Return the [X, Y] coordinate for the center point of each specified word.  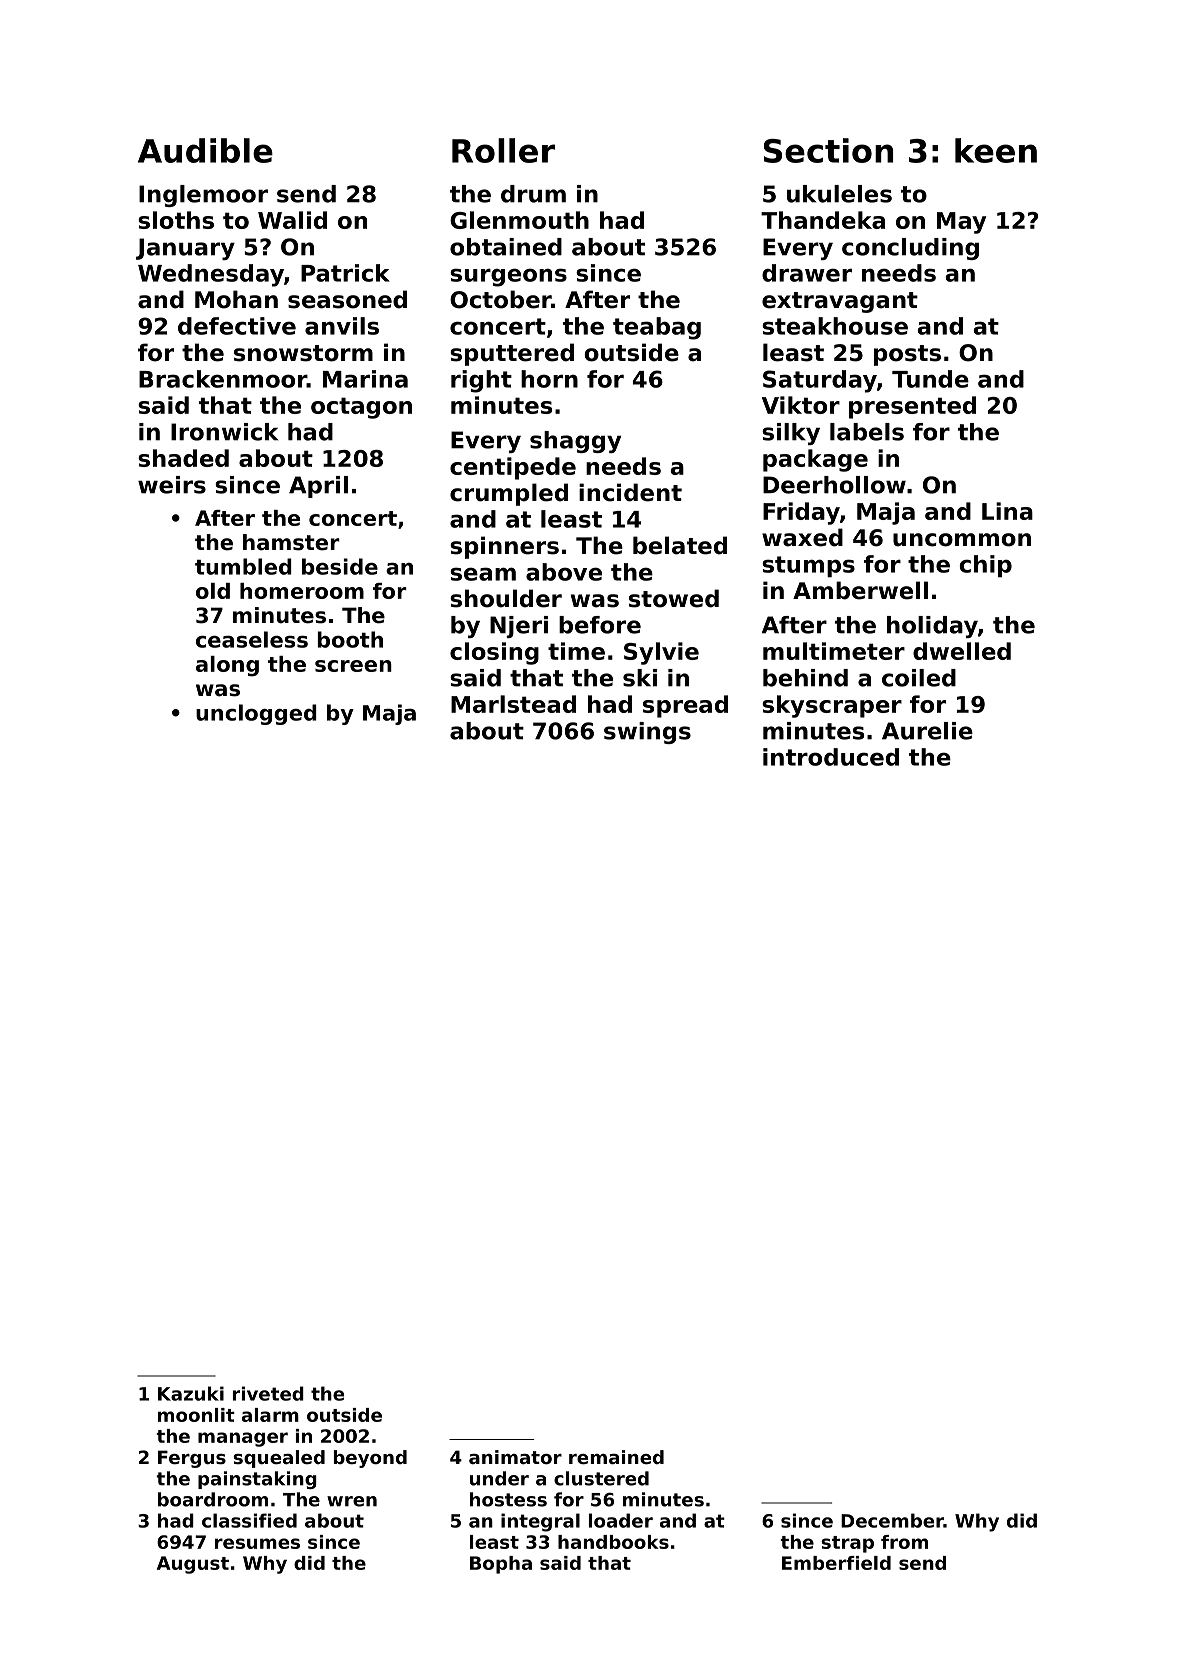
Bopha [501, 1565]
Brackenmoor [223, 379]
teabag [657, 328]
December [892, 1520]
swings [647, 733]
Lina [1007, 511]
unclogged [256, 714]
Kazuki [191, 1393]
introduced [831, 757]
